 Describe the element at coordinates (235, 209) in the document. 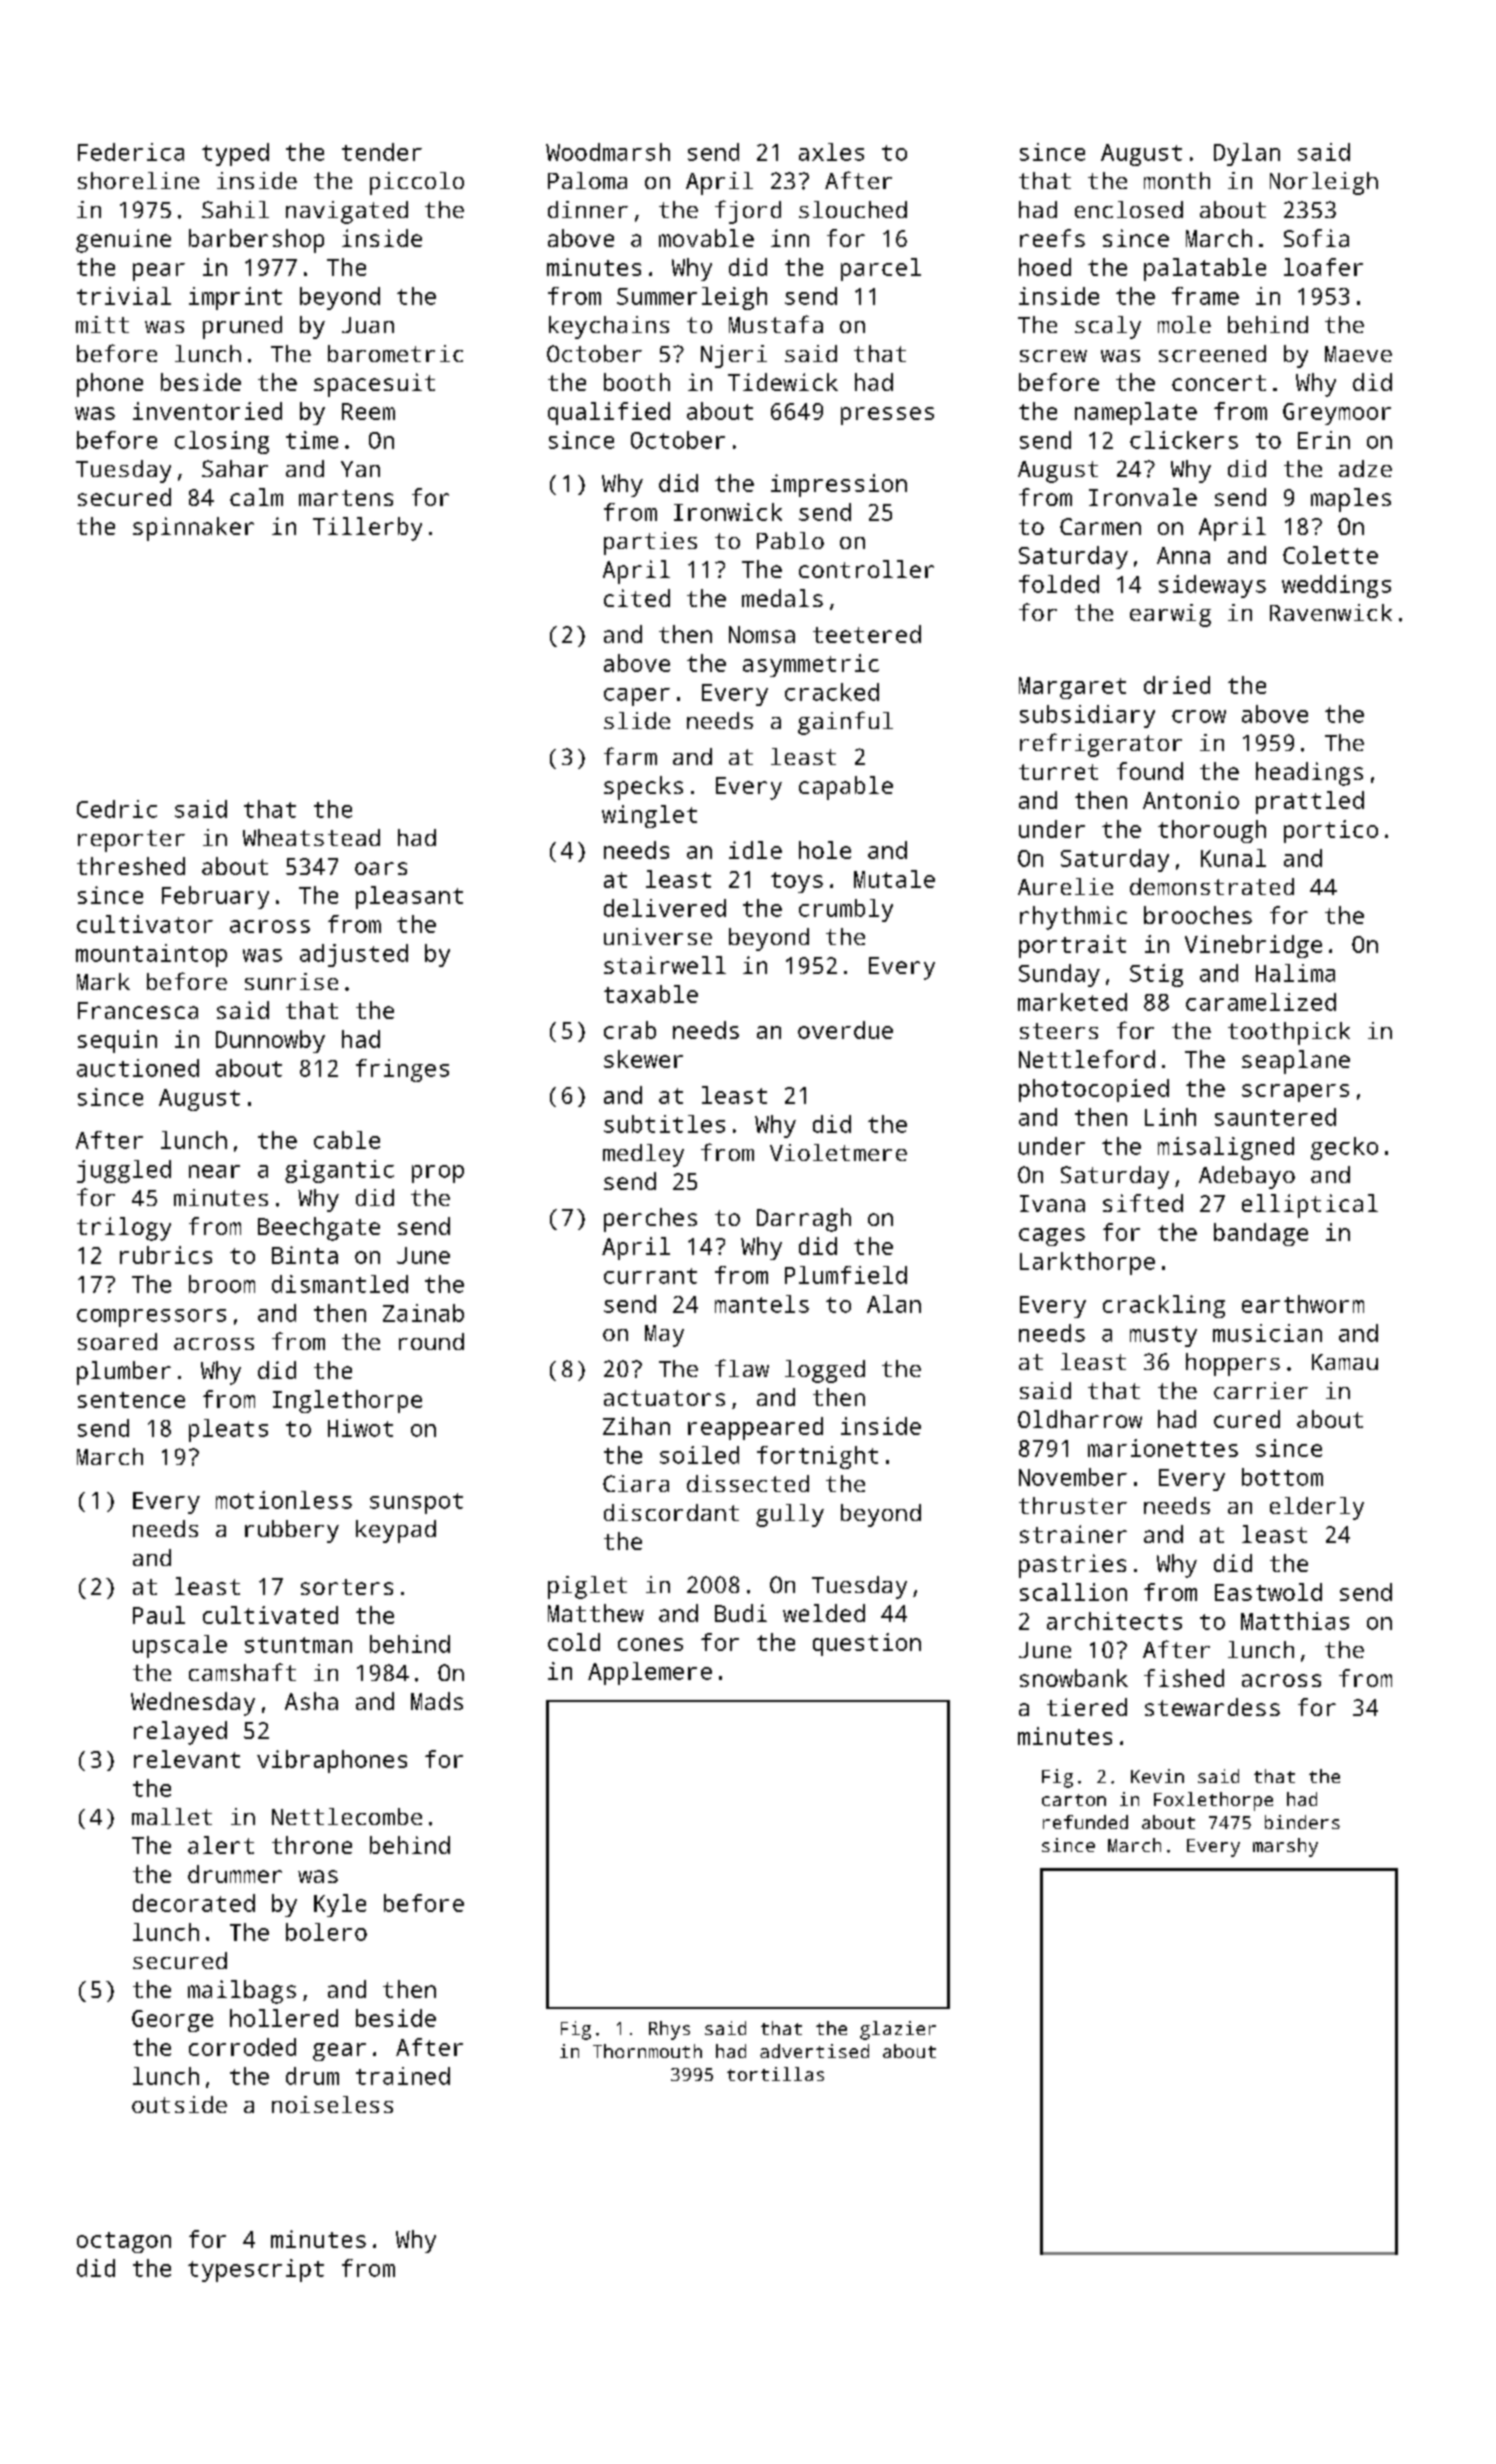

I see `Sahil` at that location.
